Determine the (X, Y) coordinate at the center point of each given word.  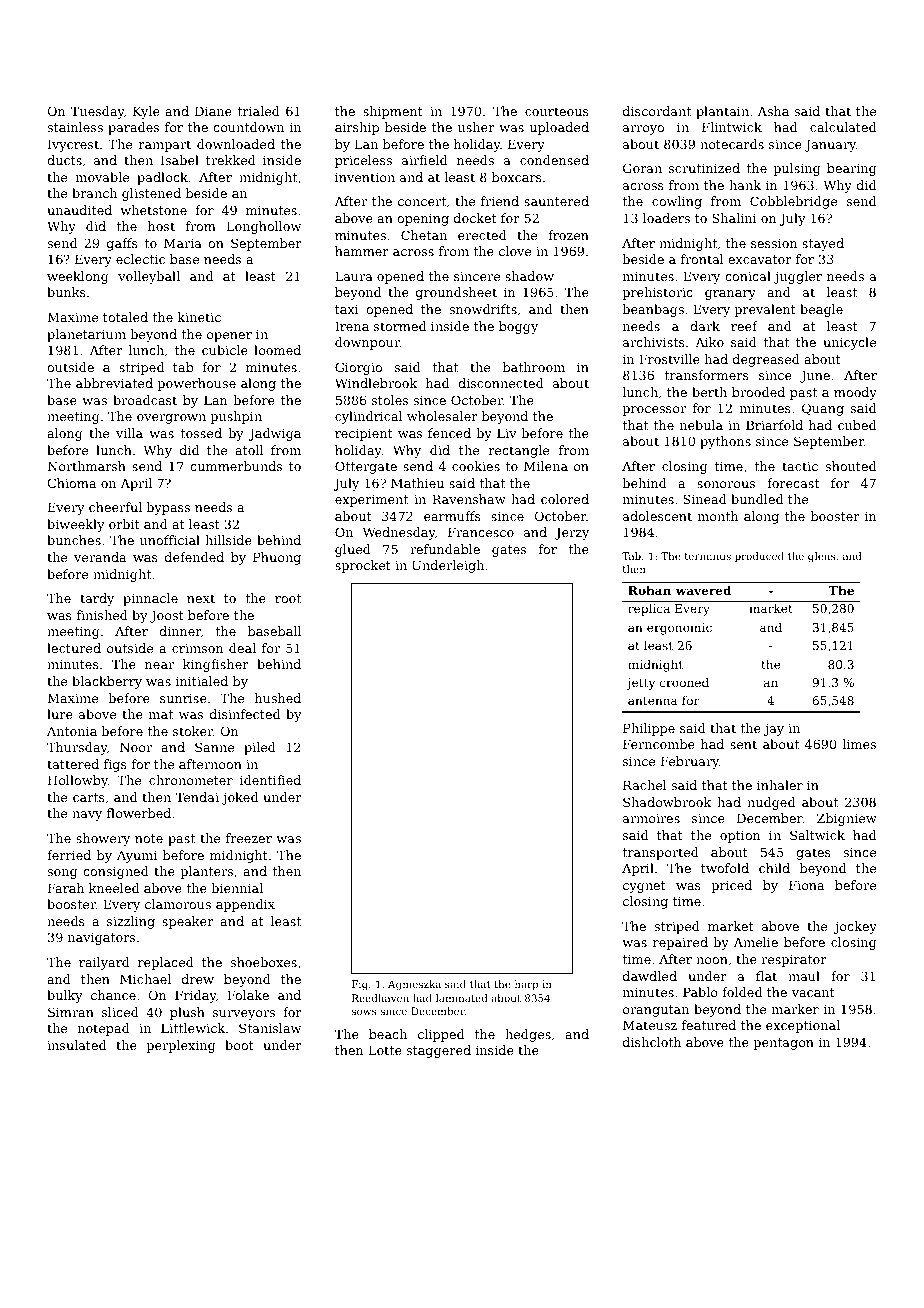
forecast (793, 483)
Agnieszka (414, 985)
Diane (213, 111)
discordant (657, 111)
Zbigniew (847, 819)
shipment (393, 112)
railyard (104, 963)
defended (194, 557)
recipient (364, 434)
